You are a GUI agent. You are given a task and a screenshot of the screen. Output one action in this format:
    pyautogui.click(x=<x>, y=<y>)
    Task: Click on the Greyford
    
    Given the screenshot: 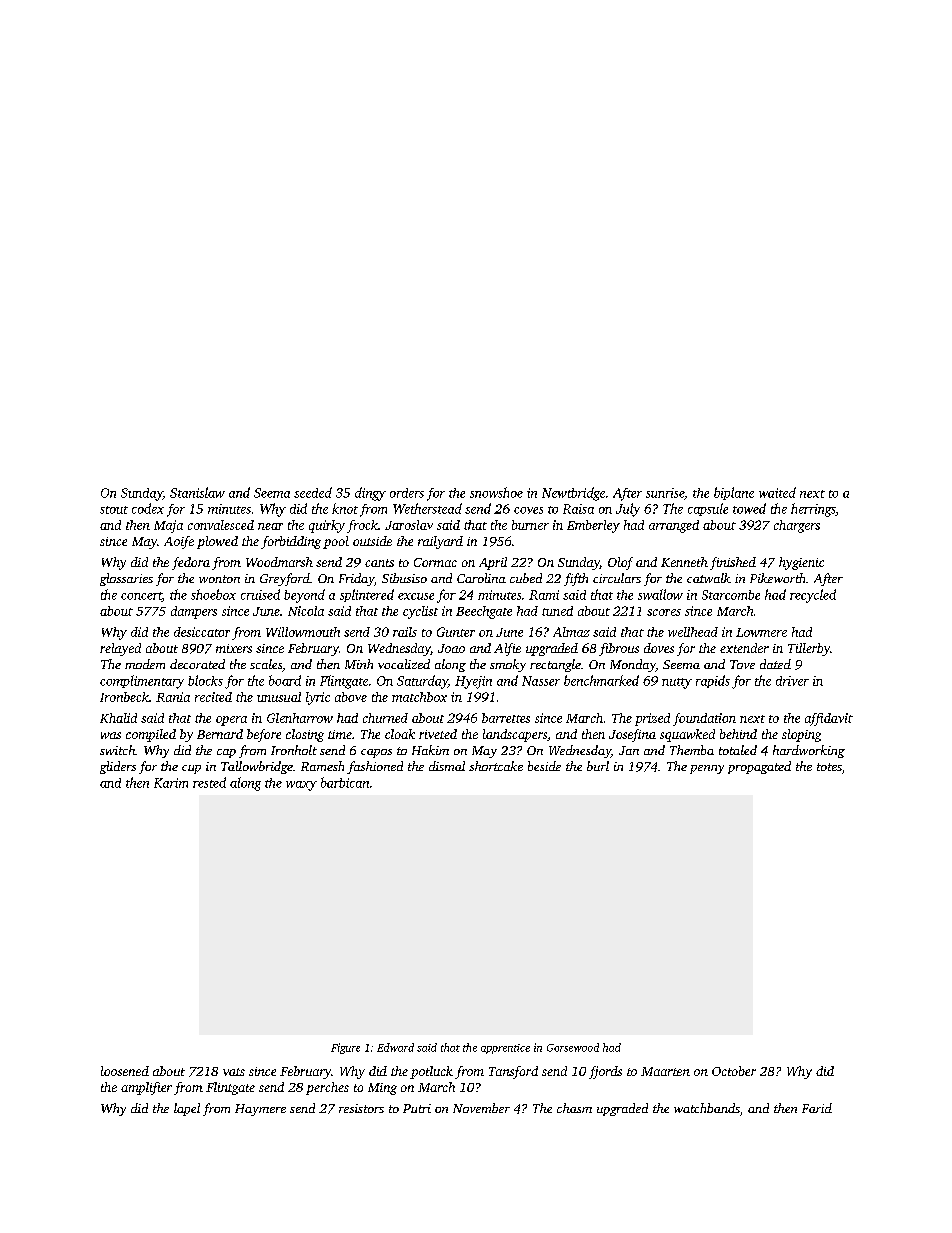 What is the action you would take?
    pyautogui.click(x=285, y=579)
